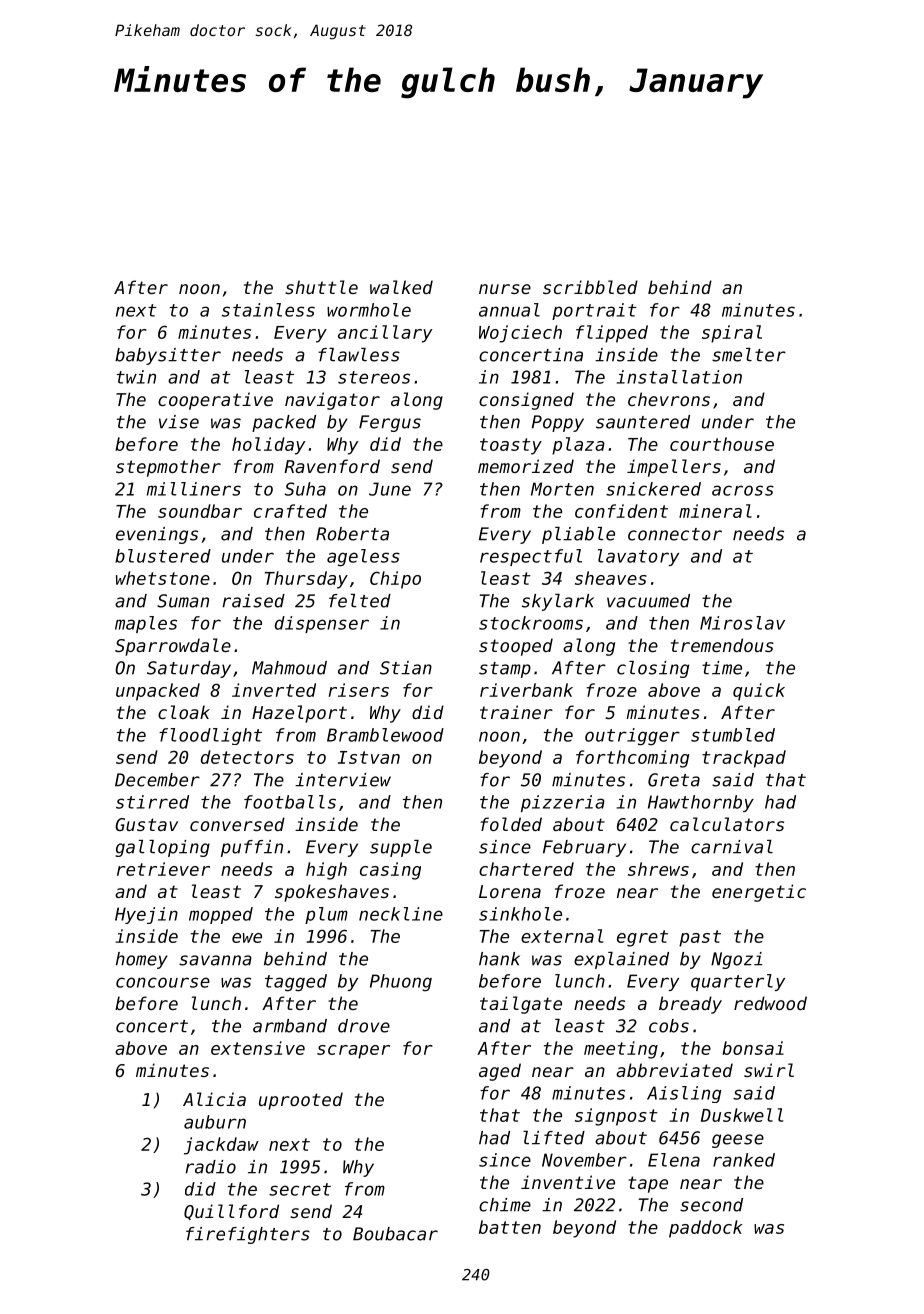 This screenshot has height=1314, width=924. What do you see at coordinates (621, 511) in the screenshot?
I see `confident` at bounding box center [621, 511].
